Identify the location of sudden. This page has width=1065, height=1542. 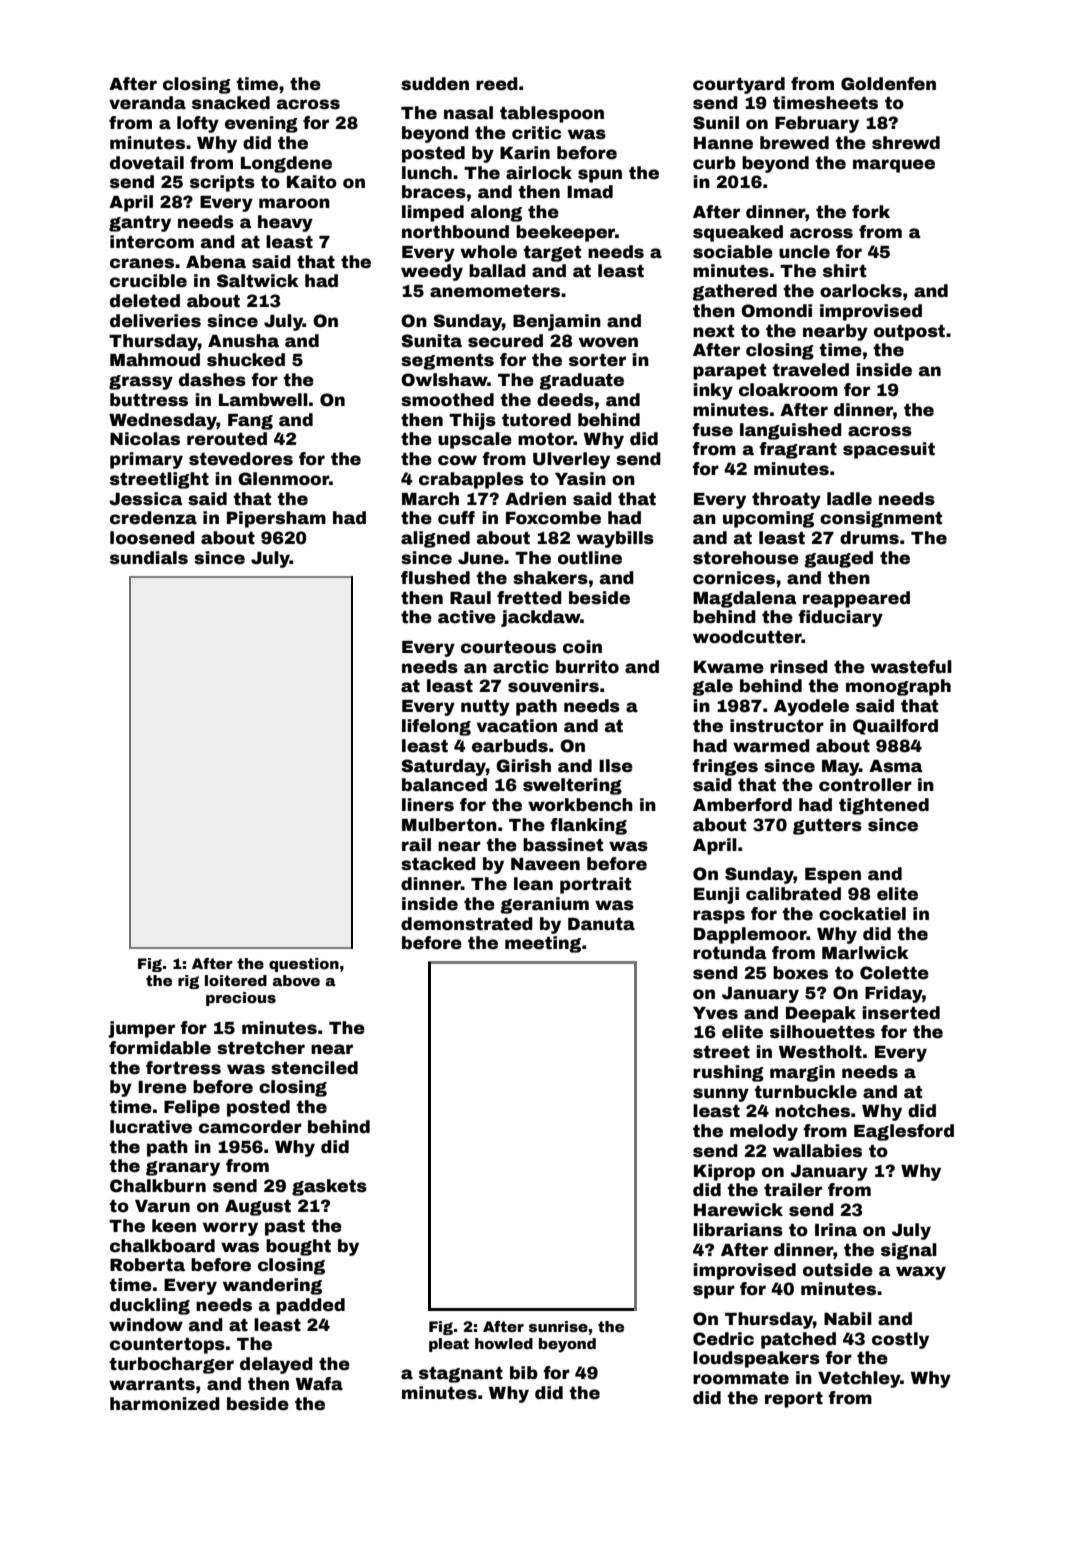
(435, 84).
